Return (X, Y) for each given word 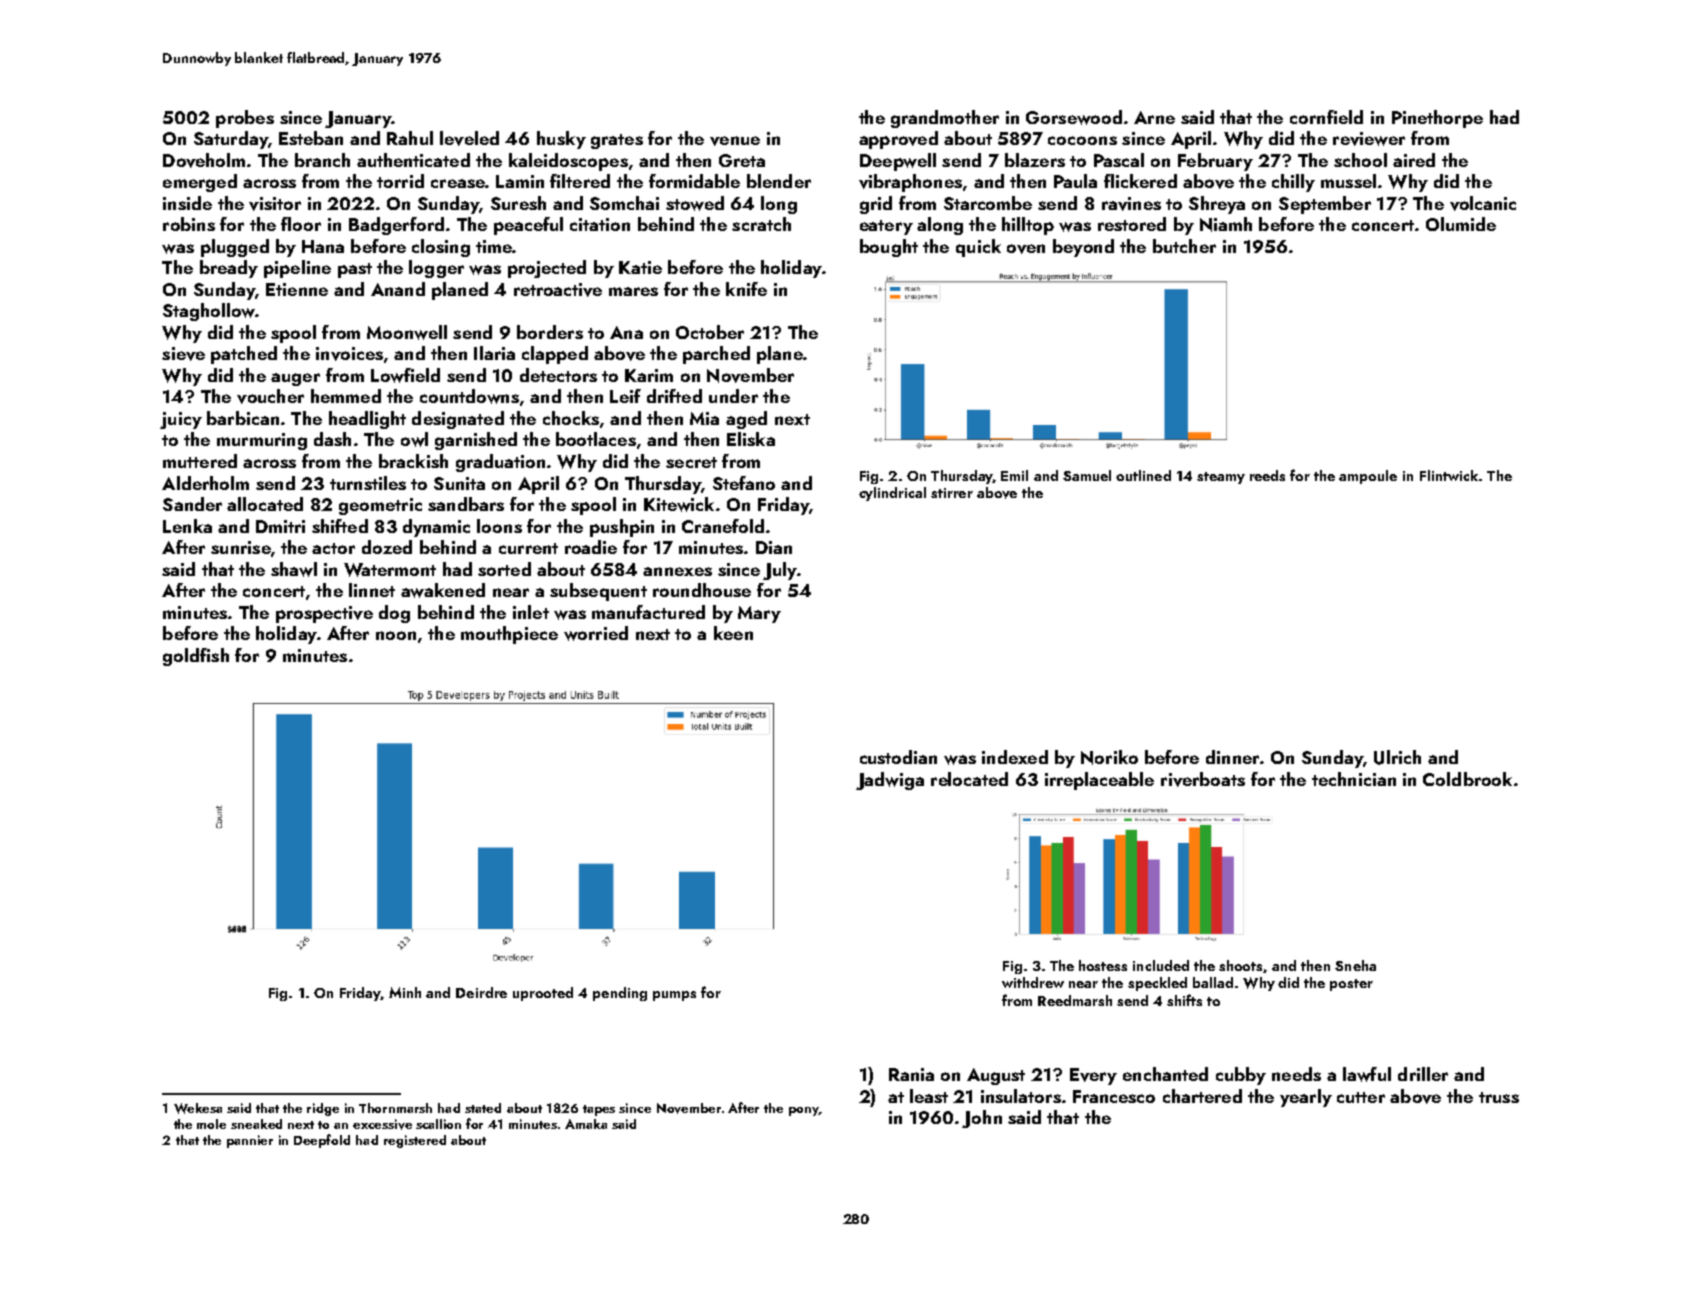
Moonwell (407, 332)
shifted (340, 526)
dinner (1232, 757)
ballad (1213, 982)
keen (733, 633)
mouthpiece (509, 635)
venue (735, 141)
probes (245, 119)
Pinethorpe (1437, 119)
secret (691, 462)
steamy (1221, 478)
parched (716, 355)
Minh (405, 992)
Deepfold (322, 1141)
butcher (1184, 246)
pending (620, 994)
